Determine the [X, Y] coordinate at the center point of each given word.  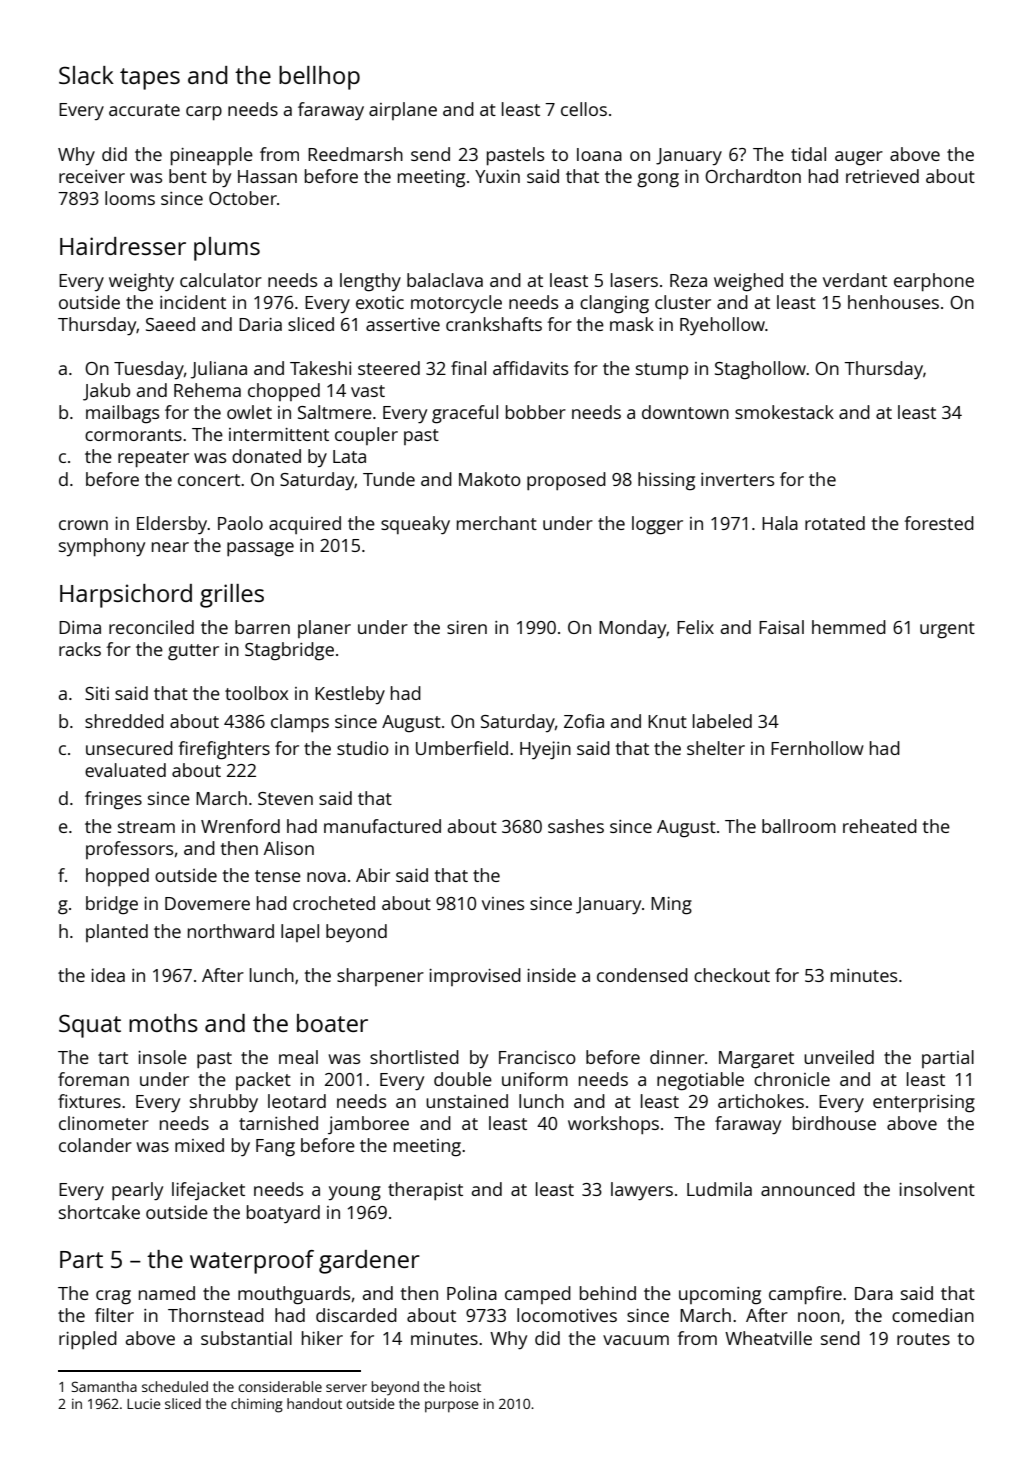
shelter [716, 748]
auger [859, 158]
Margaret [756, 1060]
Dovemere [207, 903]
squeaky [415, 525]
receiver [92, 176]
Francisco [537, 1057]
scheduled [175, 1386]
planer [324, 629]
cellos [584, 109]
